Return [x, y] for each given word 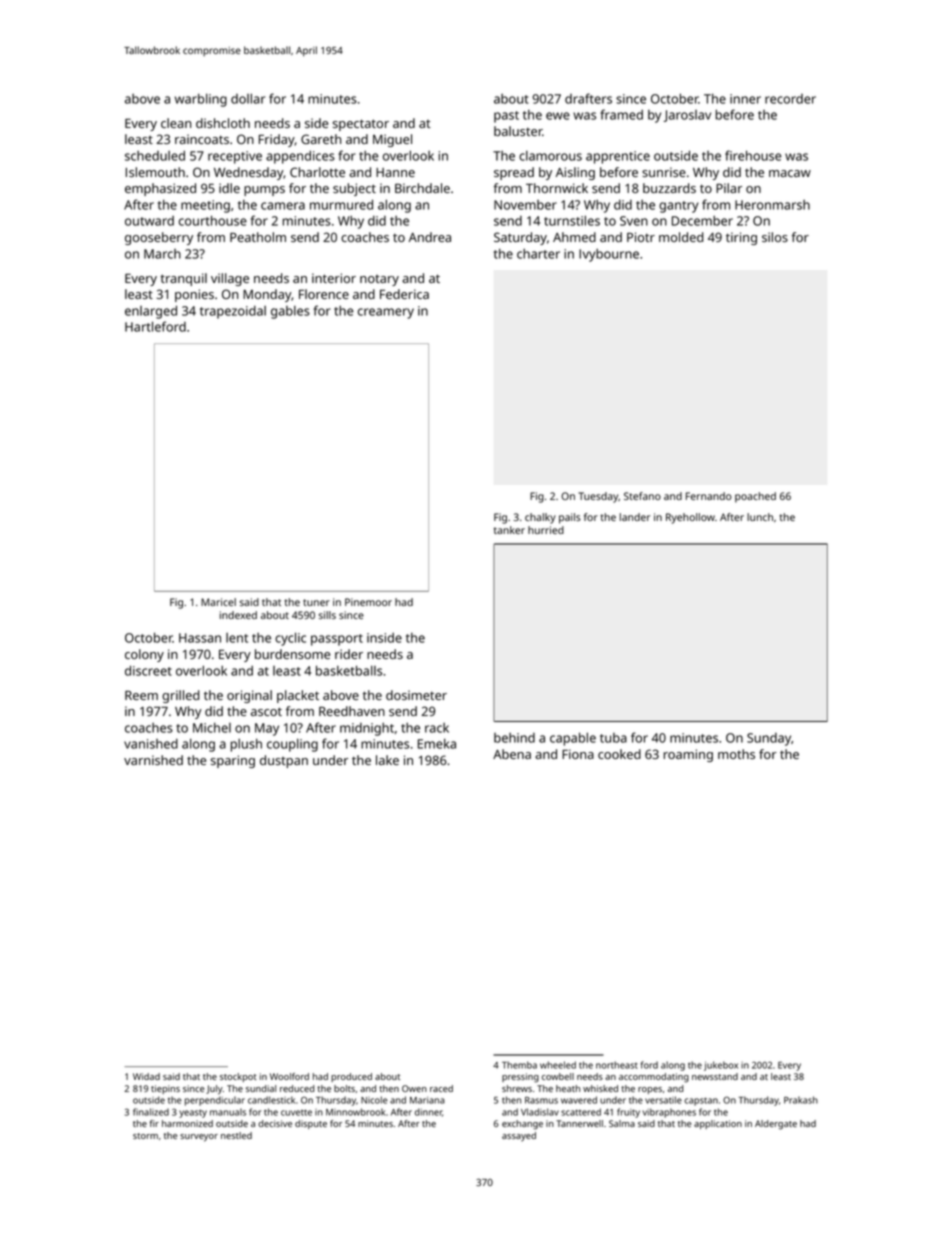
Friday [277, 140]
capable [573, 739]
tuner [316, 602]
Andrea [430, 237]
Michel [212, 727]
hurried [546, 530]
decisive [275, 1123]
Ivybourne [609, 255]
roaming [688, 755]
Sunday [769, 739]
